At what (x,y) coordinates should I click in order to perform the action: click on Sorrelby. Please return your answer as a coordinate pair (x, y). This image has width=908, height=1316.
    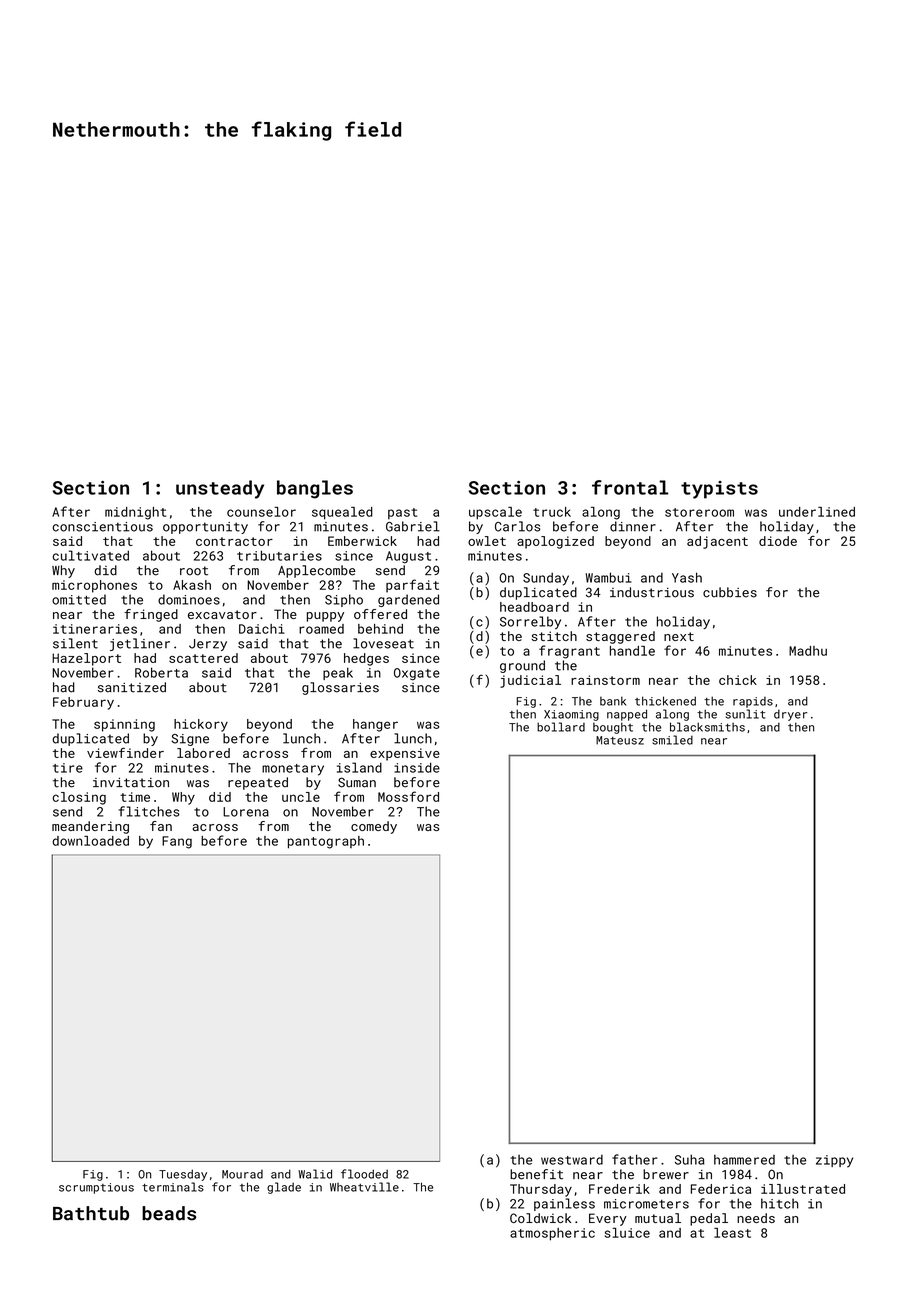
    Looking at the image, I should click on (530, 622).
